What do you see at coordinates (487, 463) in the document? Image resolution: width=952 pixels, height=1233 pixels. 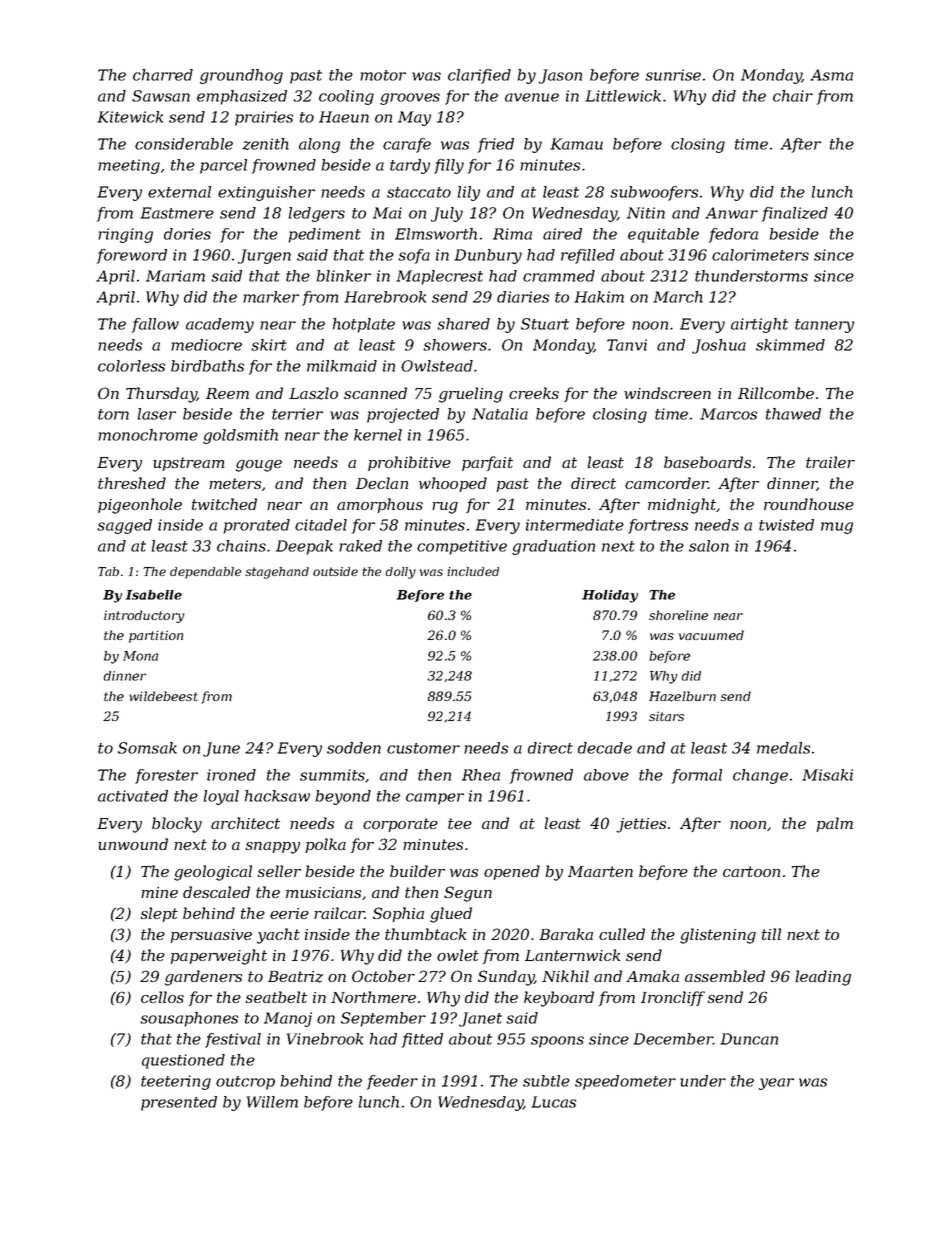 I see `parfait` at bounding box center [487, 463].
